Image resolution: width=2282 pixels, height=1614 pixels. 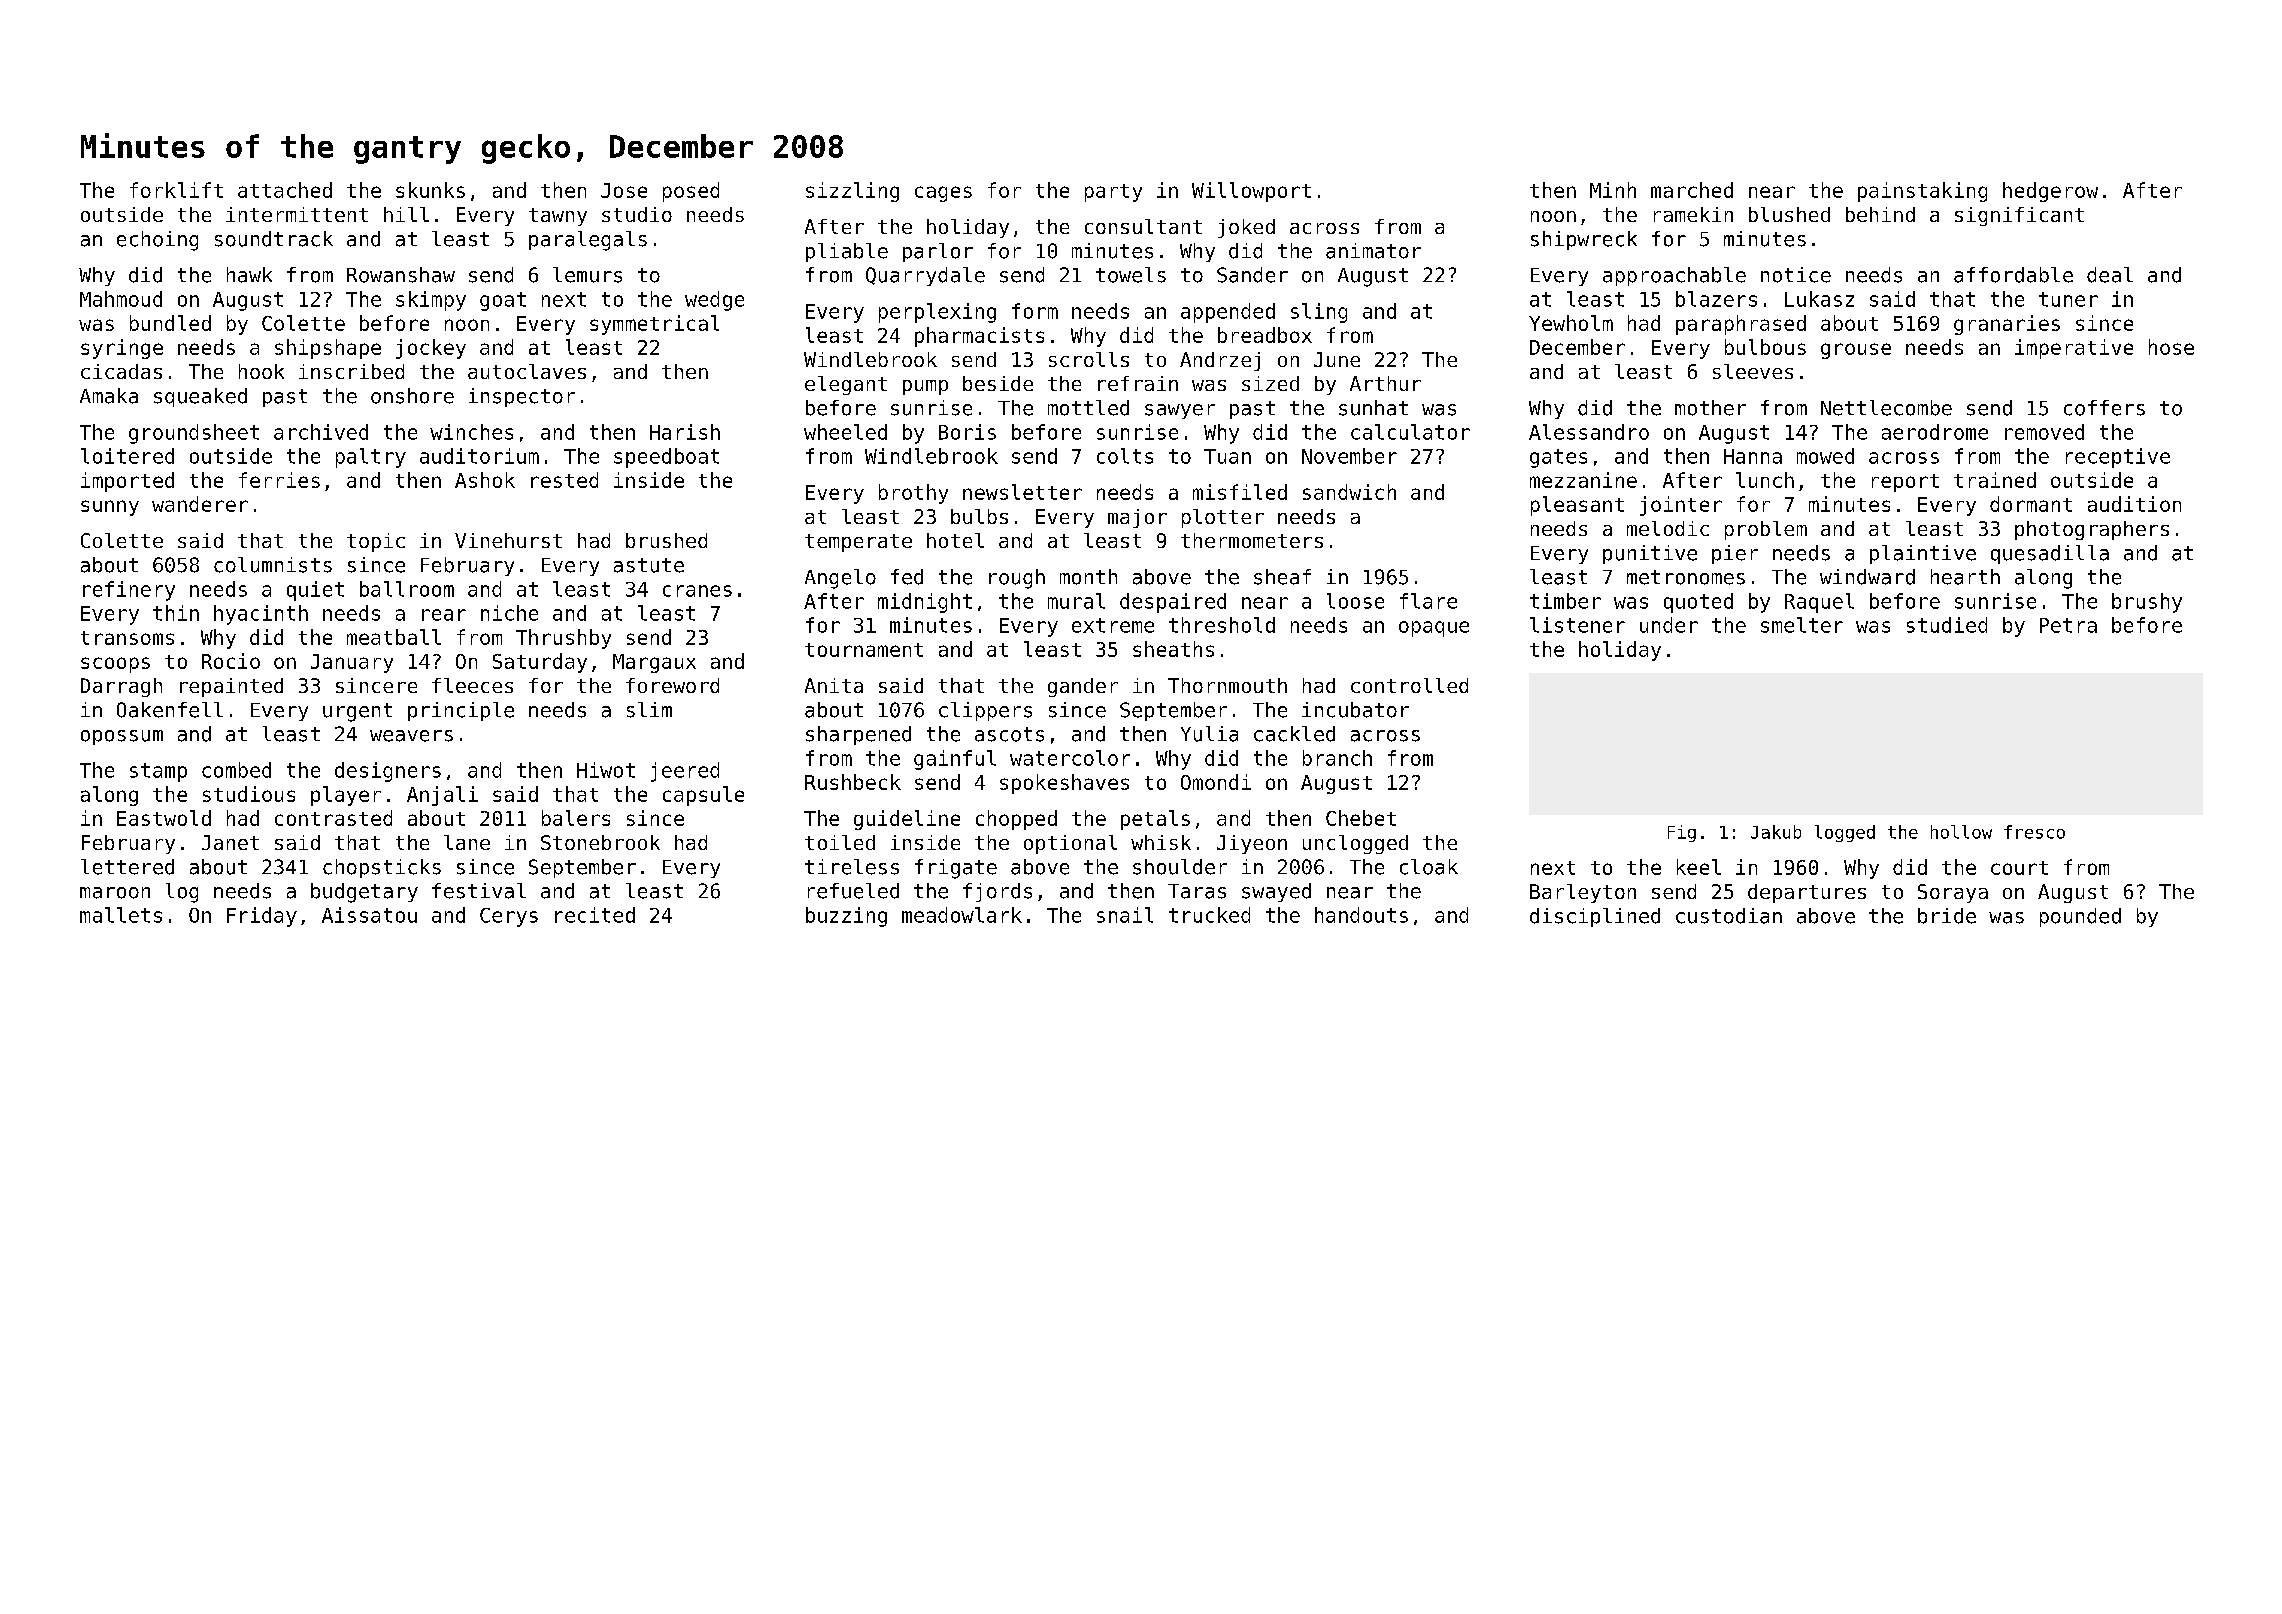 What do you see at coordinates (176, 613) in the page?
I see `thin` at bounding box center [176, 613].
